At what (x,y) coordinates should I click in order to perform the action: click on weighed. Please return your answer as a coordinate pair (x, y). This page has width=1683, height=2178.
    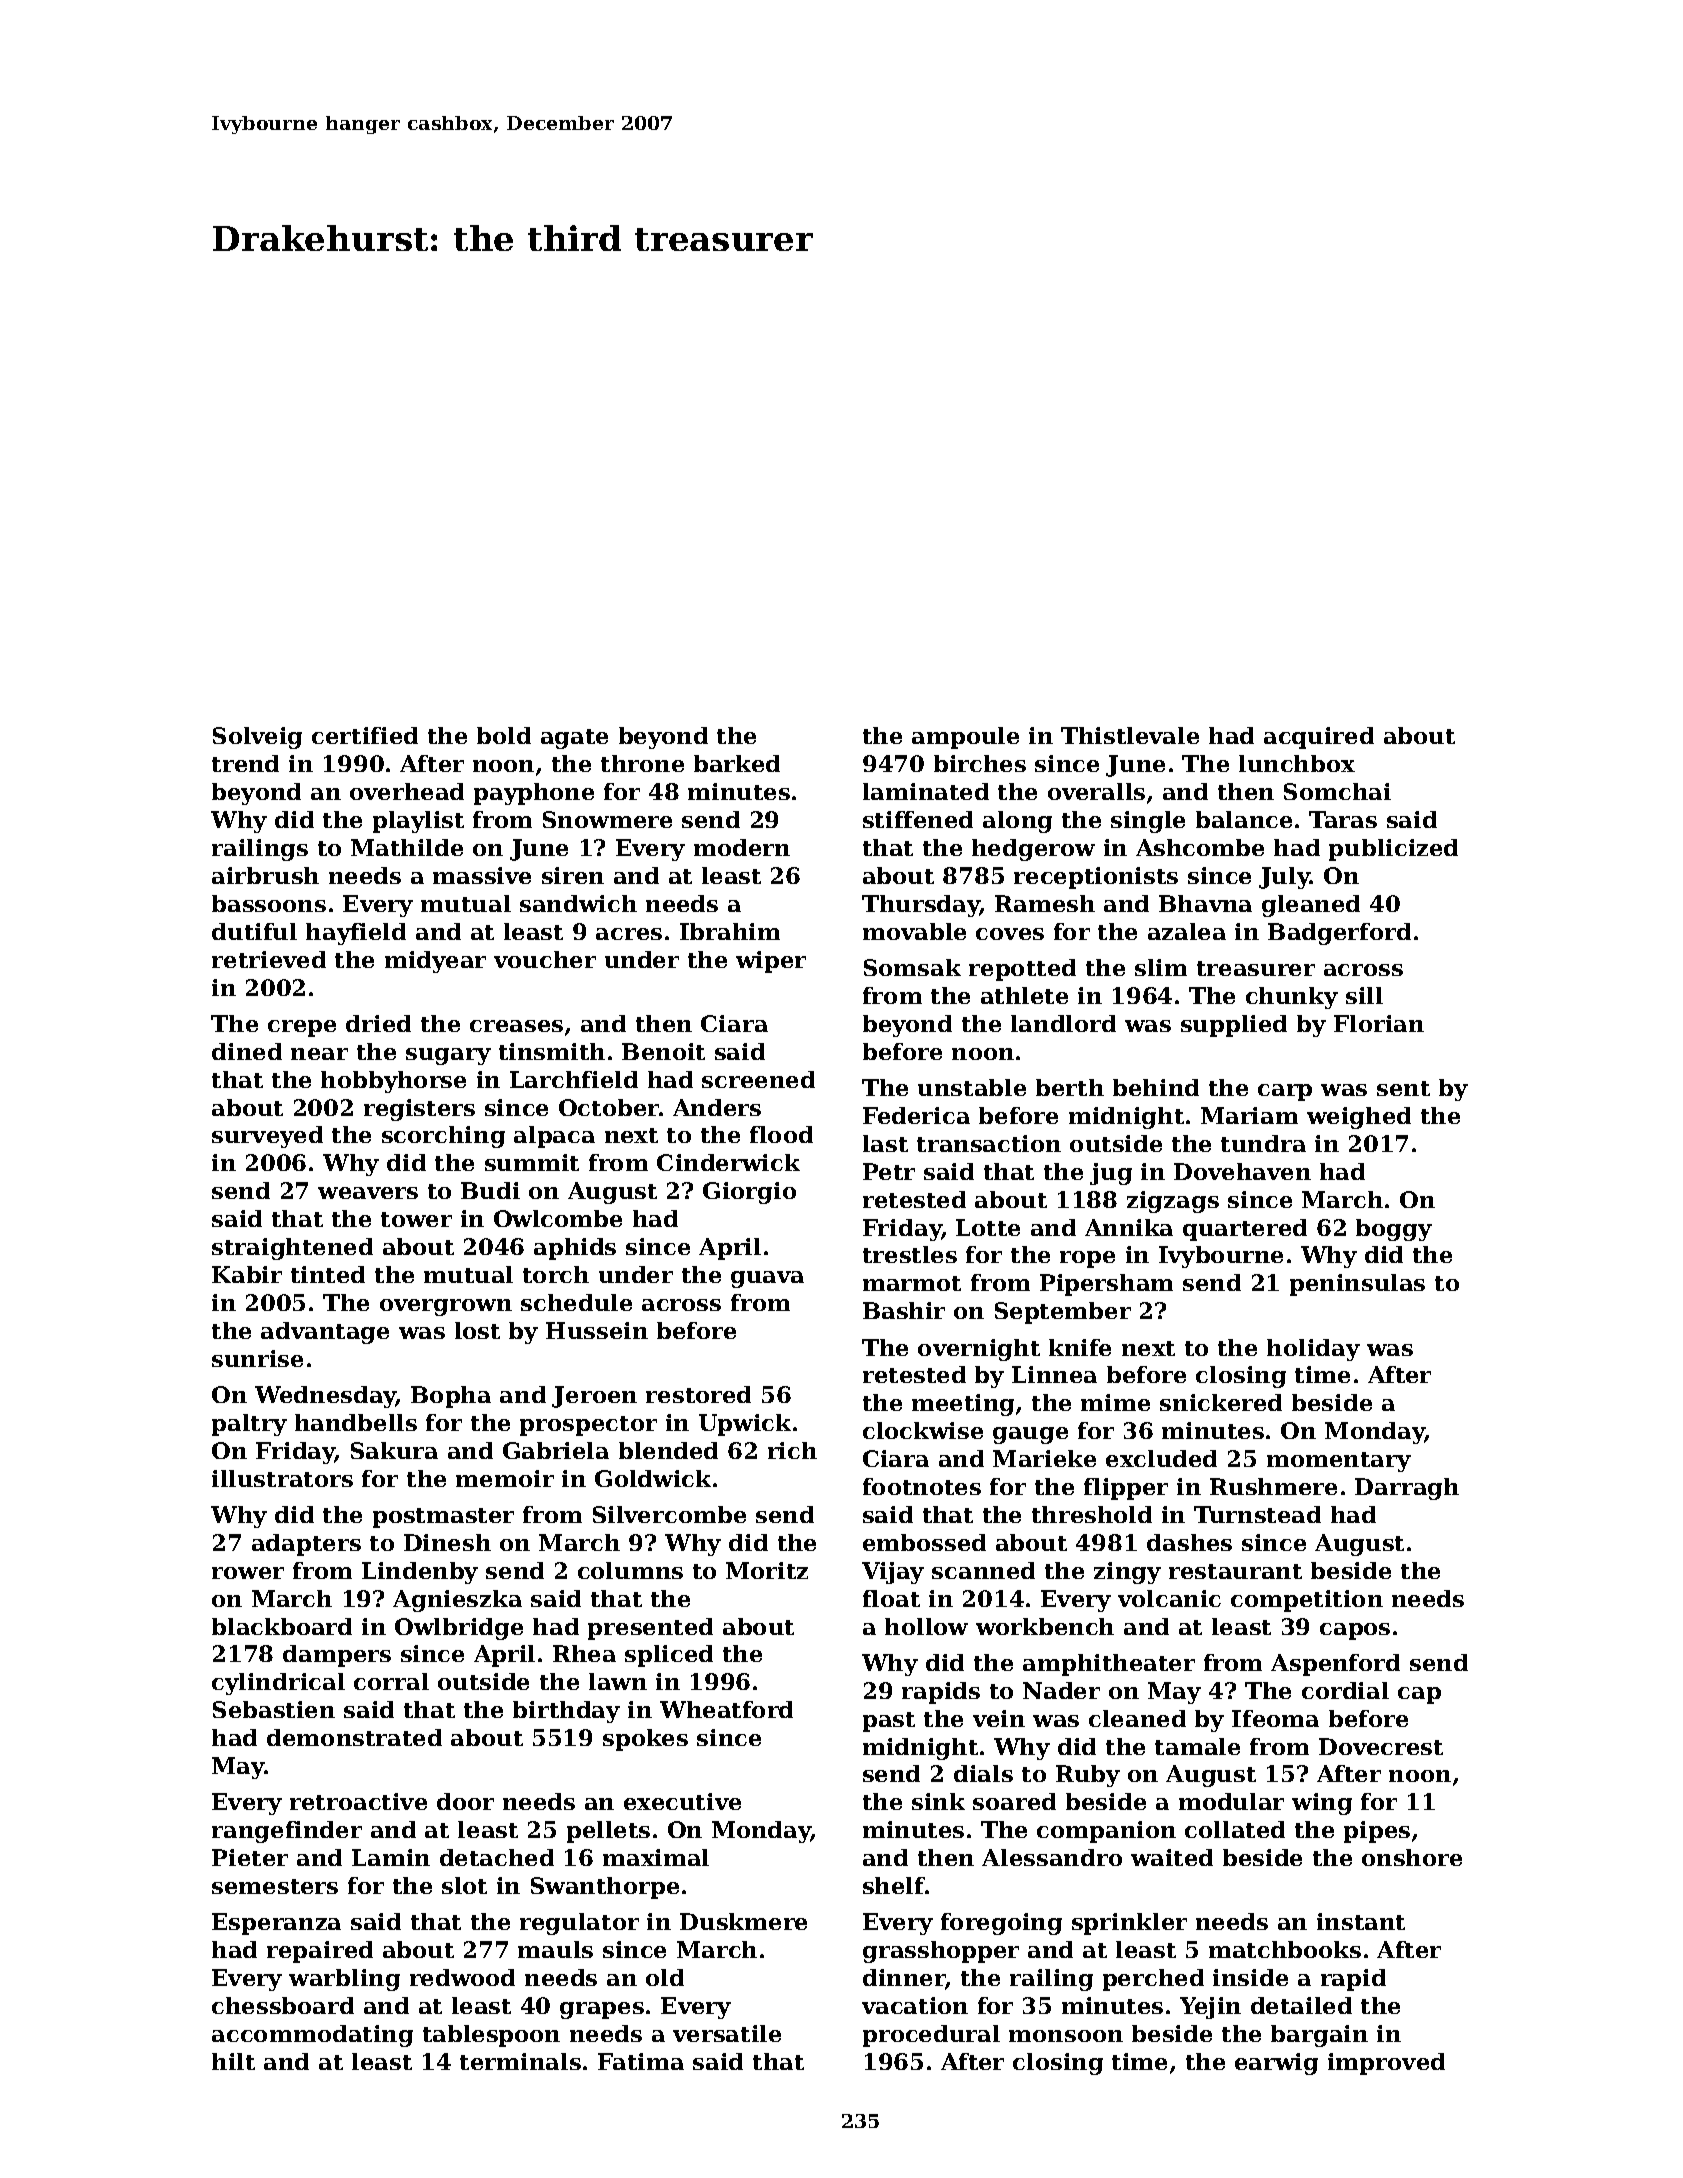
    Looking at the image, I should click on (1359, 1118).
